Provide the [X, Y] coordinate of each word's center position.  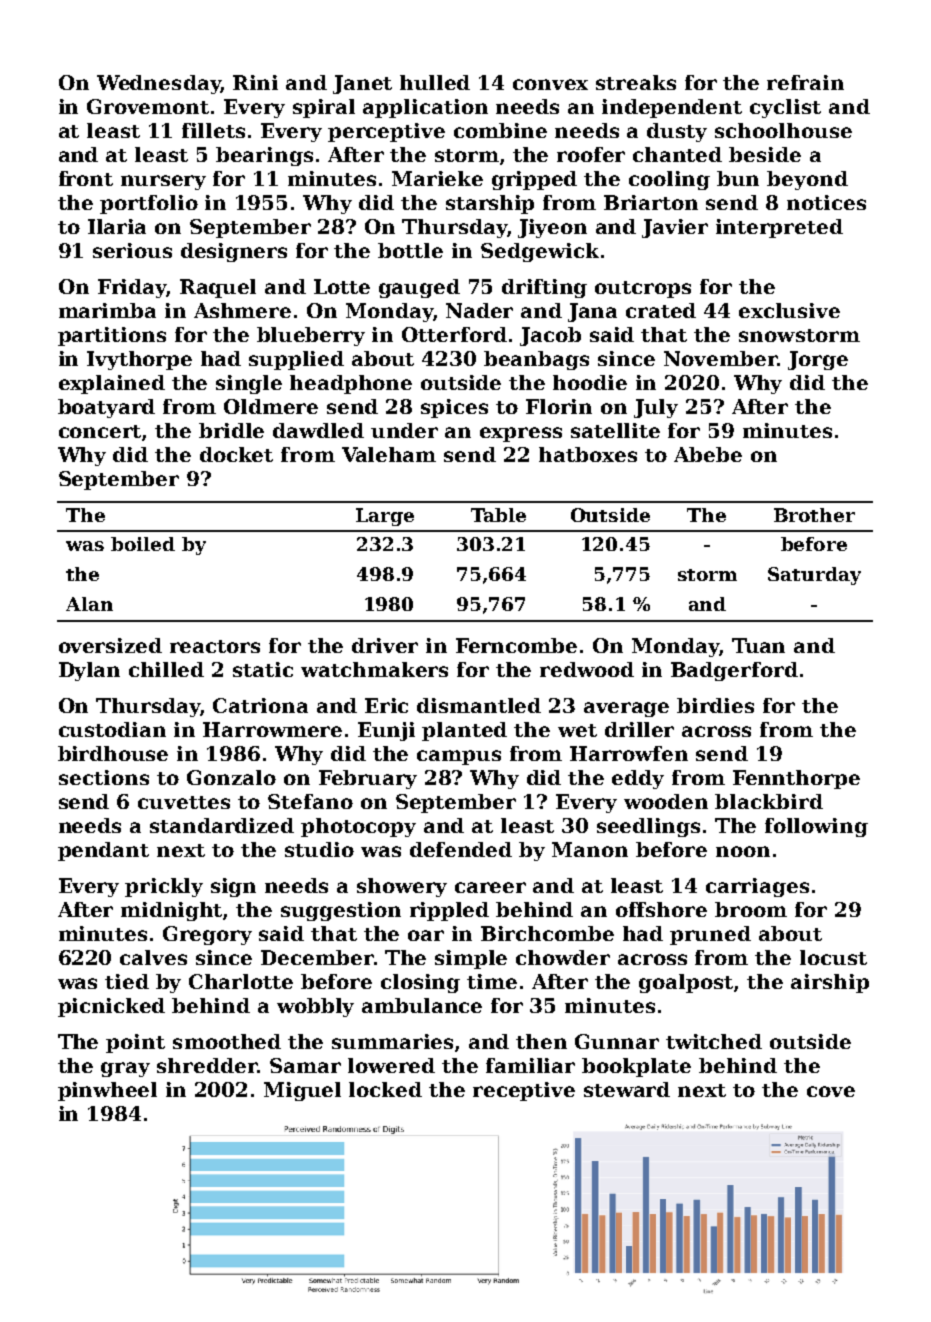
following [816, 827]
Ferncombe [516, 645]
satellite [615, 430]
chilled [166, 669]
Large [385, 517]
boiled [143, 544]
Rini [255, 82]
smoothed [227, 1041]
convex [550, 84]
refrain [805, 82]
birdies [715, 705]
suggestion [341, 911]
